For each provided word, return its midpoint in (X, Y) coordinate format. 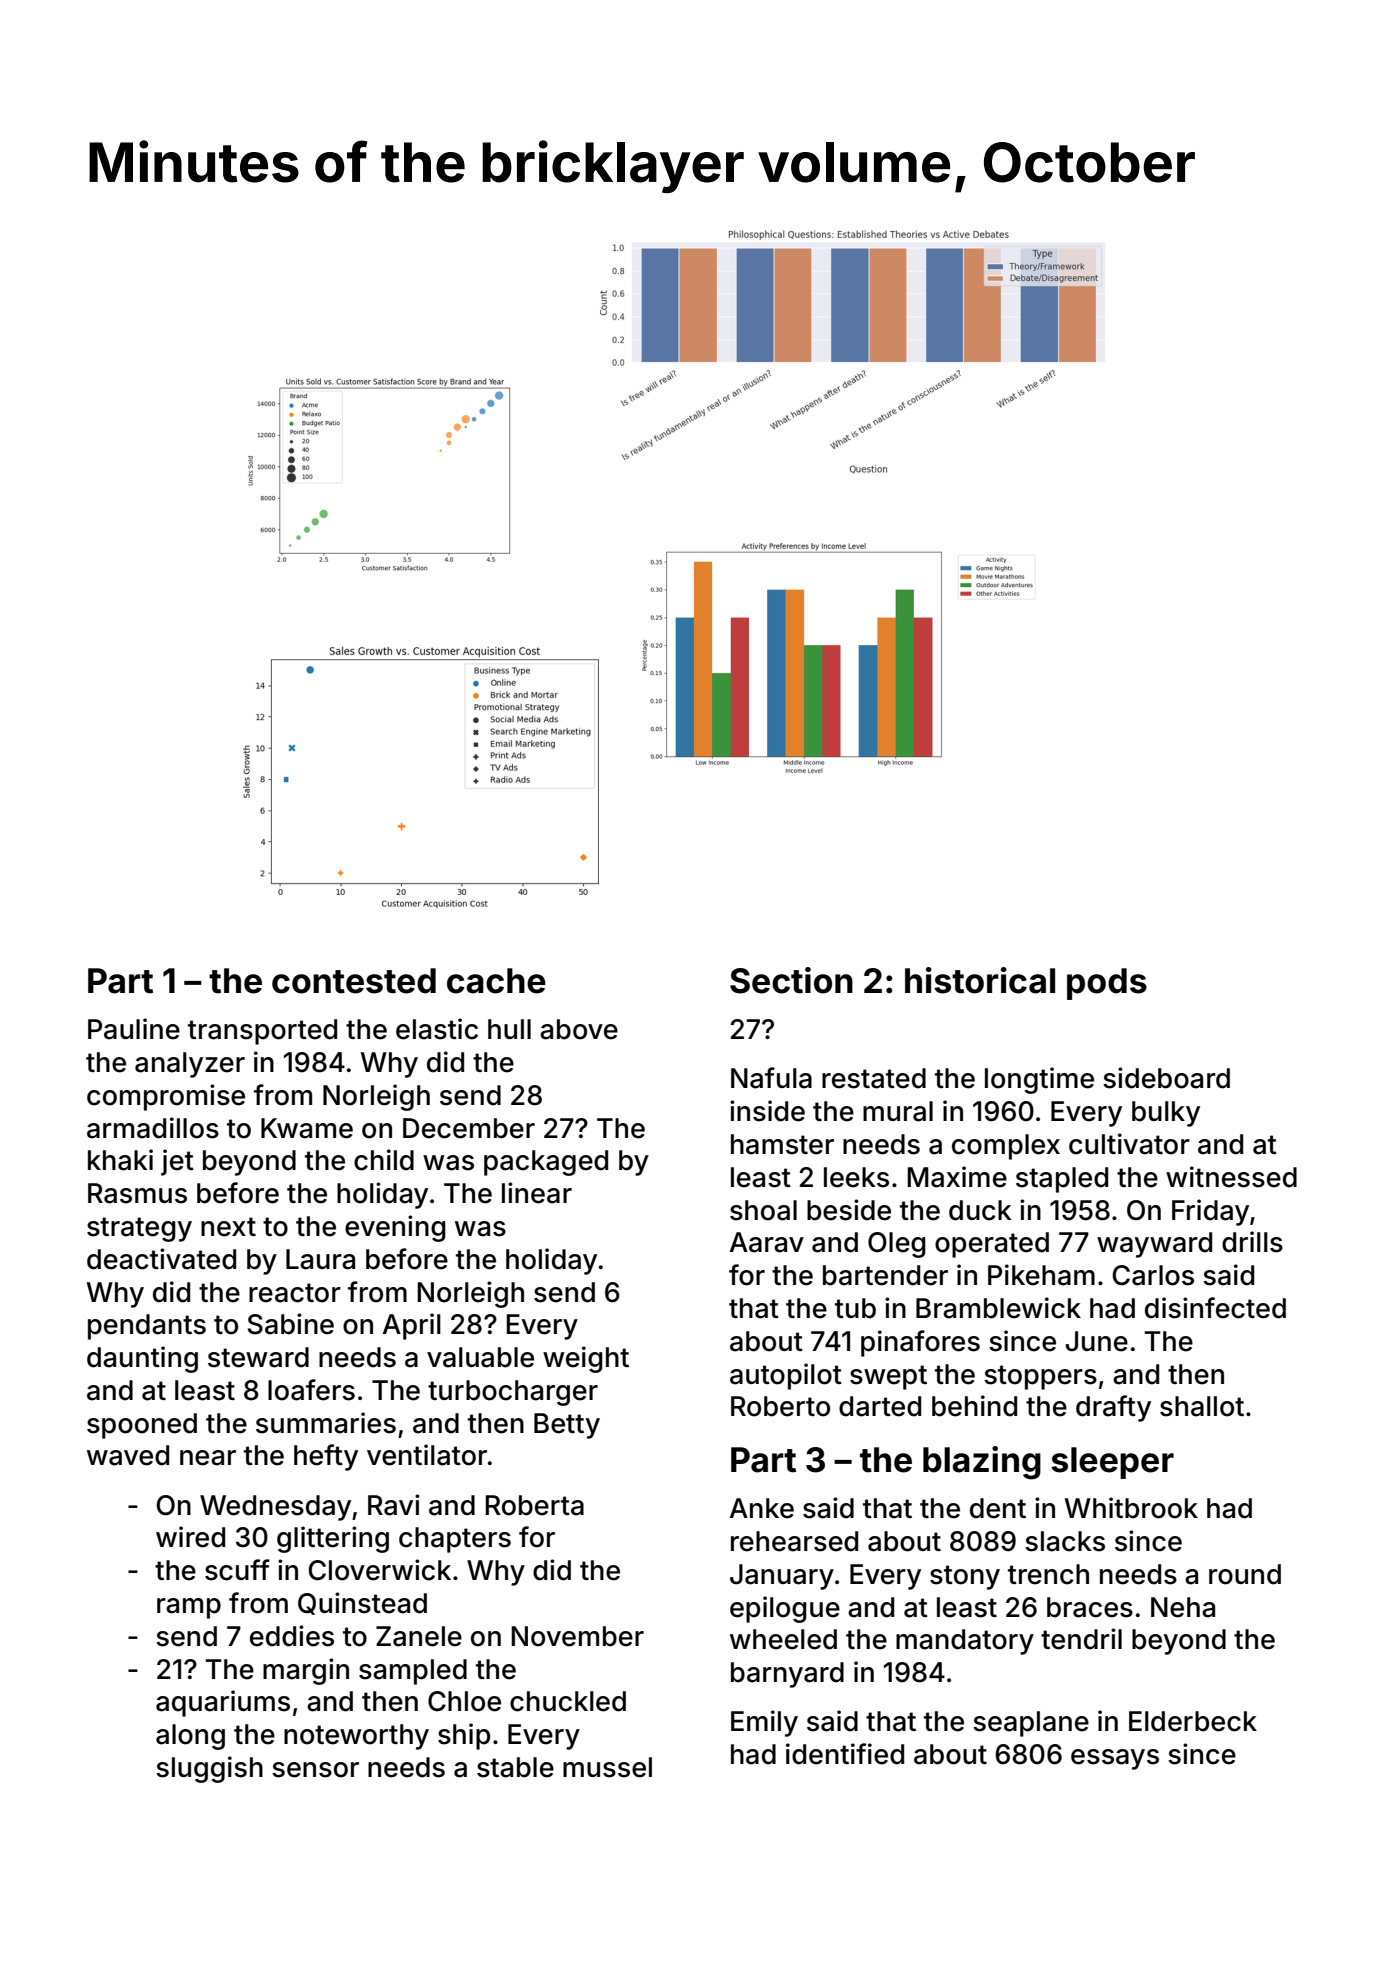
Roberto (780, 1406)
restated (874, 1078)
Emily (764, 1723)
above (579, 1029)
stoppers (1040, 1377)
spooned (142, 1426)
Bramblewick (998, 1308)
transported (262, 1032)
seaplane (1031, 1724)
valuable (480, 1357)
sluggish (209, 1769)
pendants (147, 1327)
